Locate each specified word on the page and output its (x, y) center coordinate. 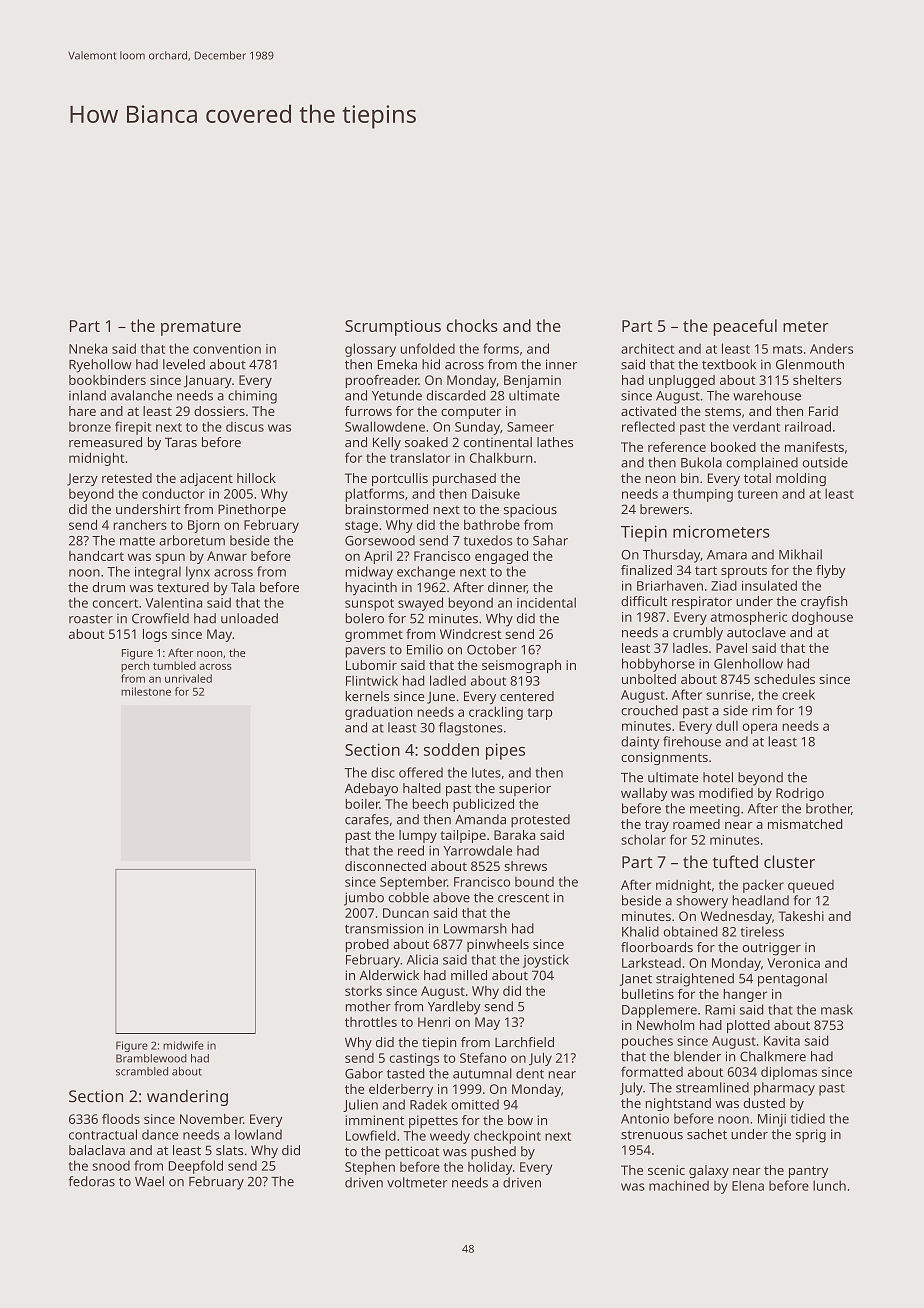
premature (201, 328)
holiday (490, 1168)
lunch (829, 1185)
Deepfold (196, 1167)
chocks (472, 325)
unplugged (682, 381)
